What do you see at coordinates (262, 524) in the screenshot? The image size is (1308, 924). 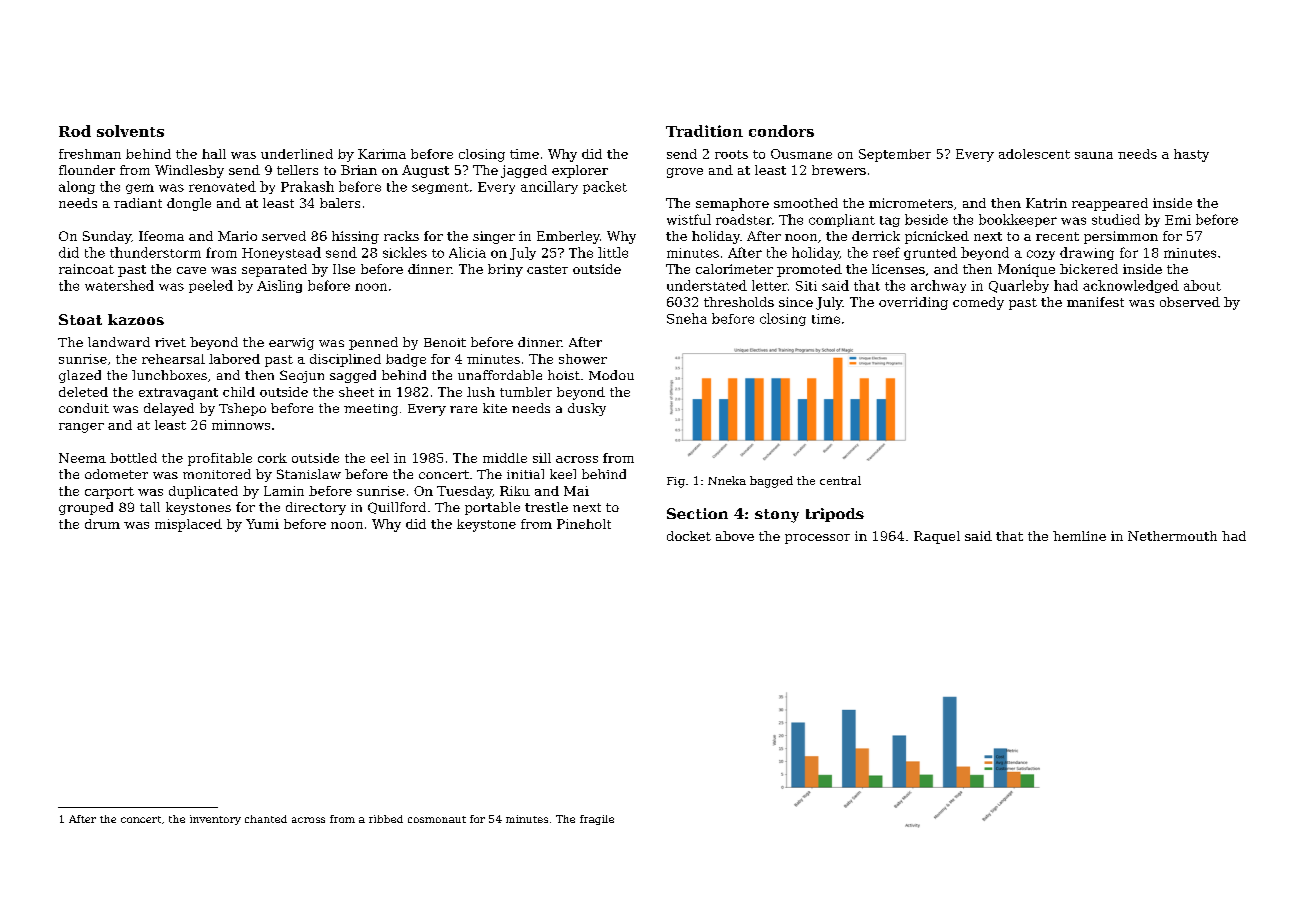 I see `Yumi` at bounding box center [262, 524].
